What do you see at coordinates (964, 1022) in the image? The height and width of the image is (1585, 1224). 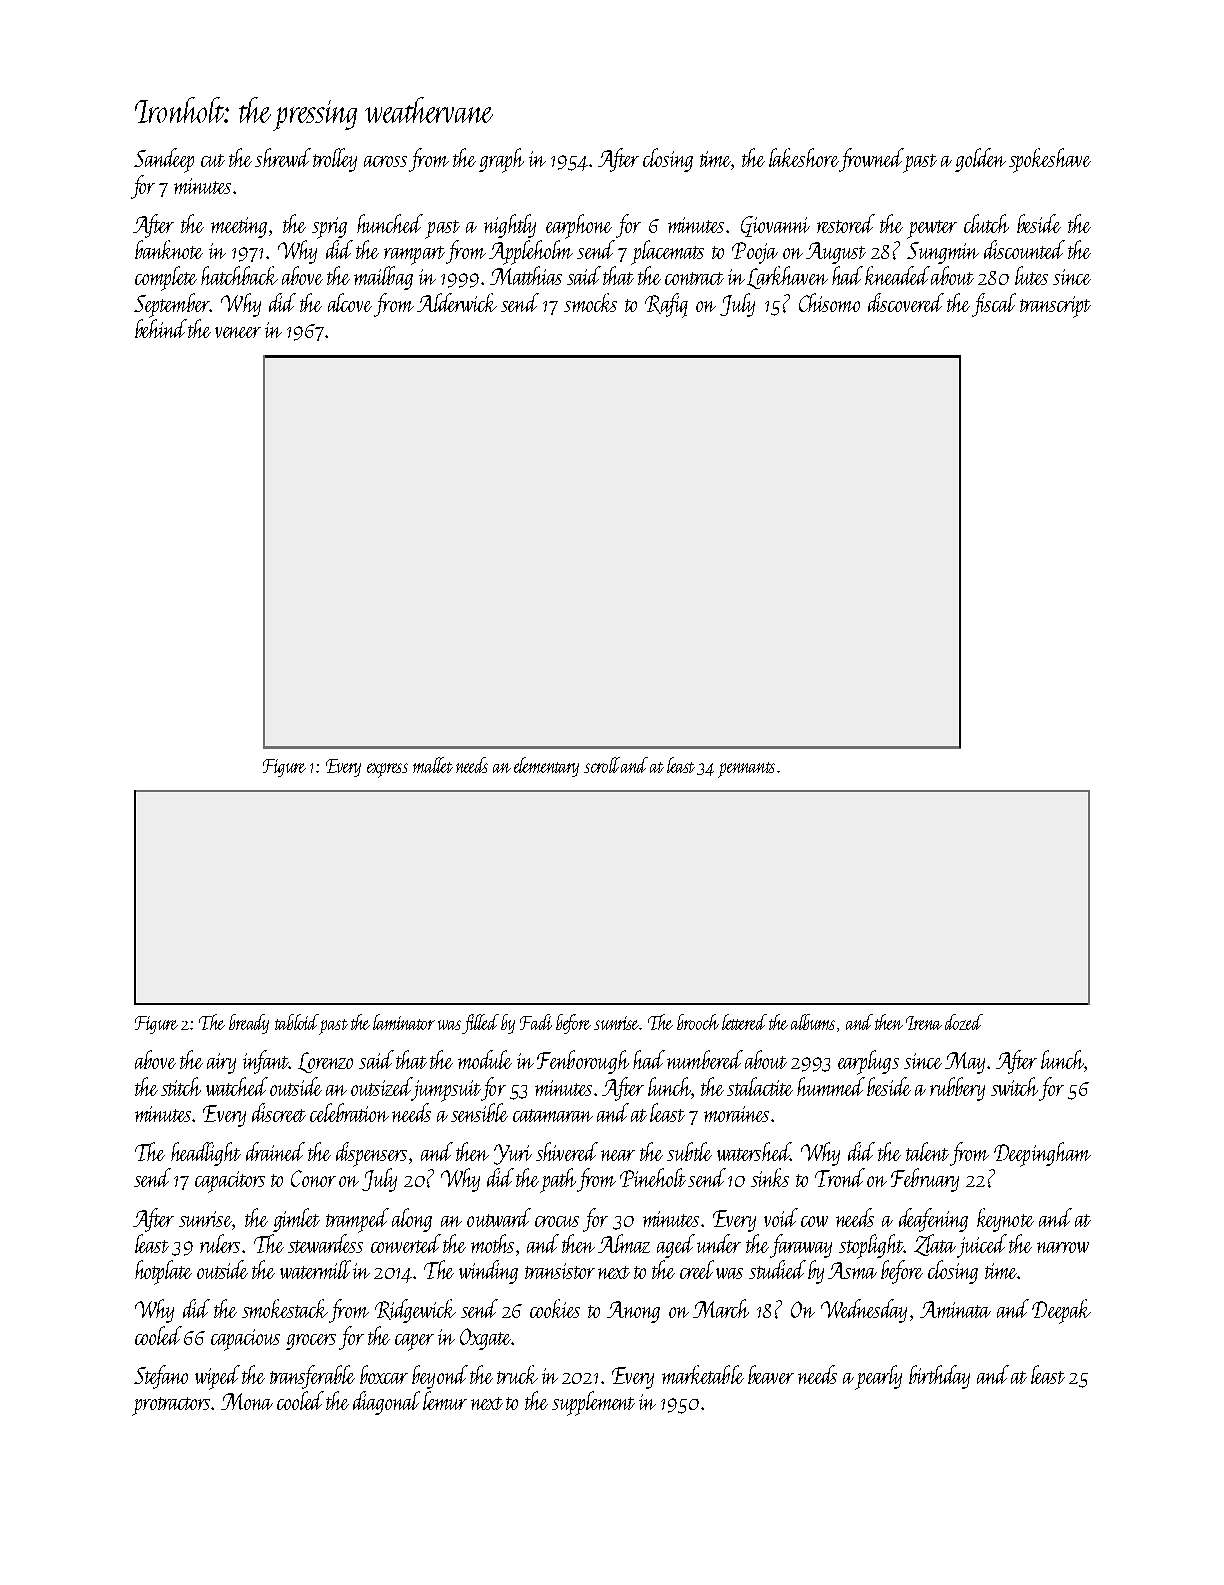 I see `dozed` at bounding box center [964, 1022].
